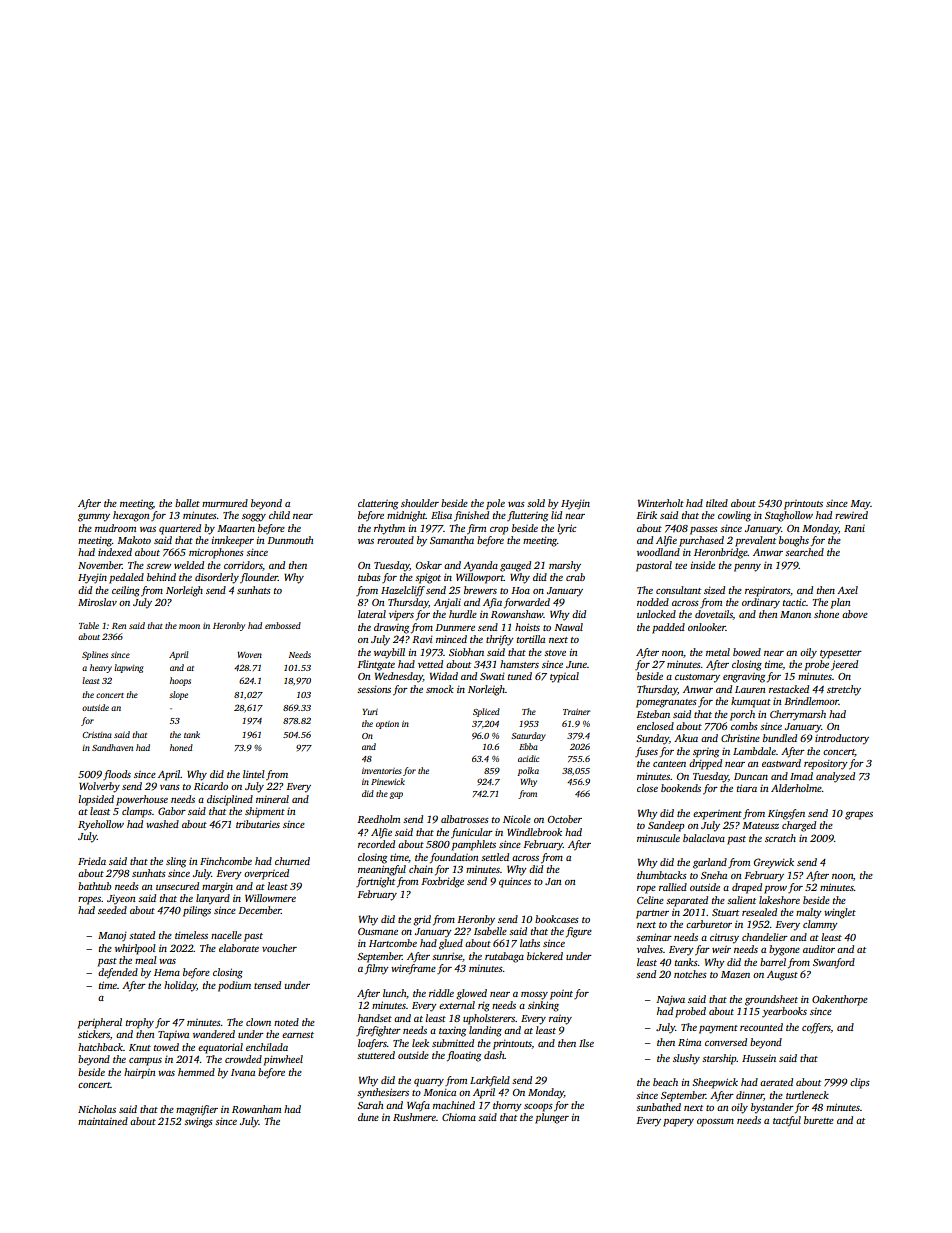 The width and height of the document is (952, 1233). What do you see at coordinates (545, 956) in the document?
I see `bickered` at bounding box center [545, 956].
